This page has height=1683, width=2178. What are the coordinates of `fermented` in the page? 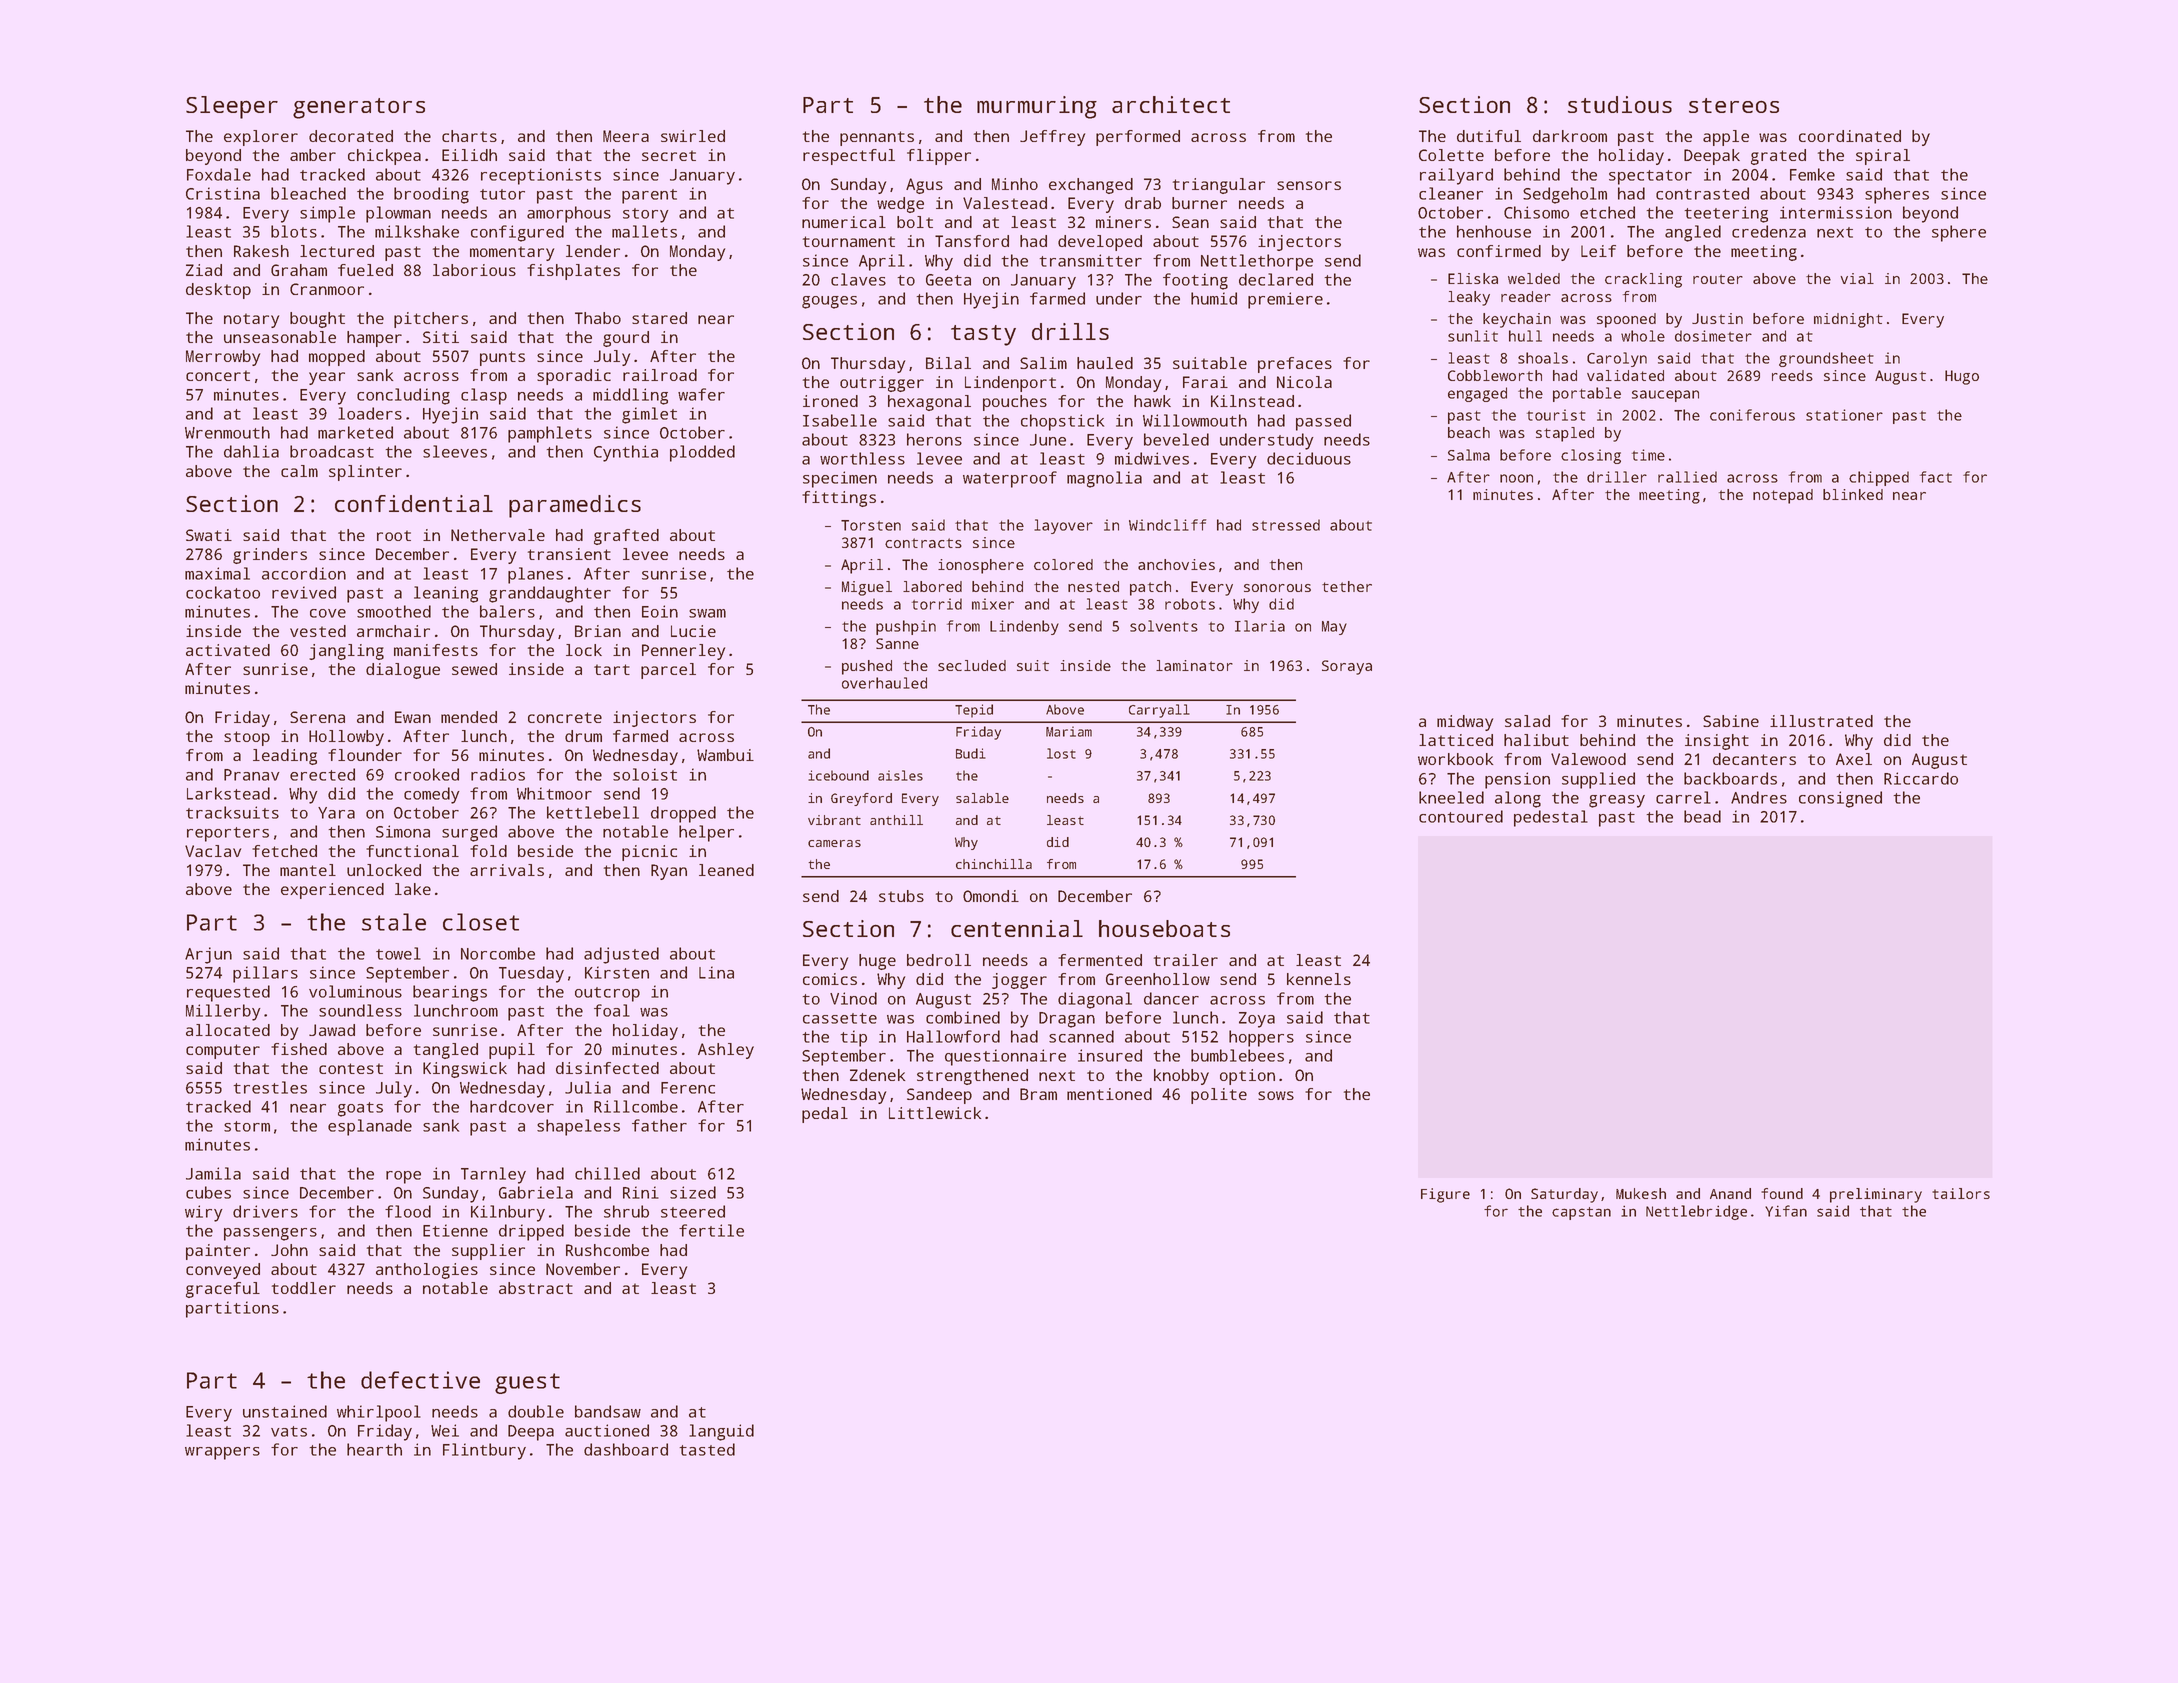 It's located at (1100, 960).
